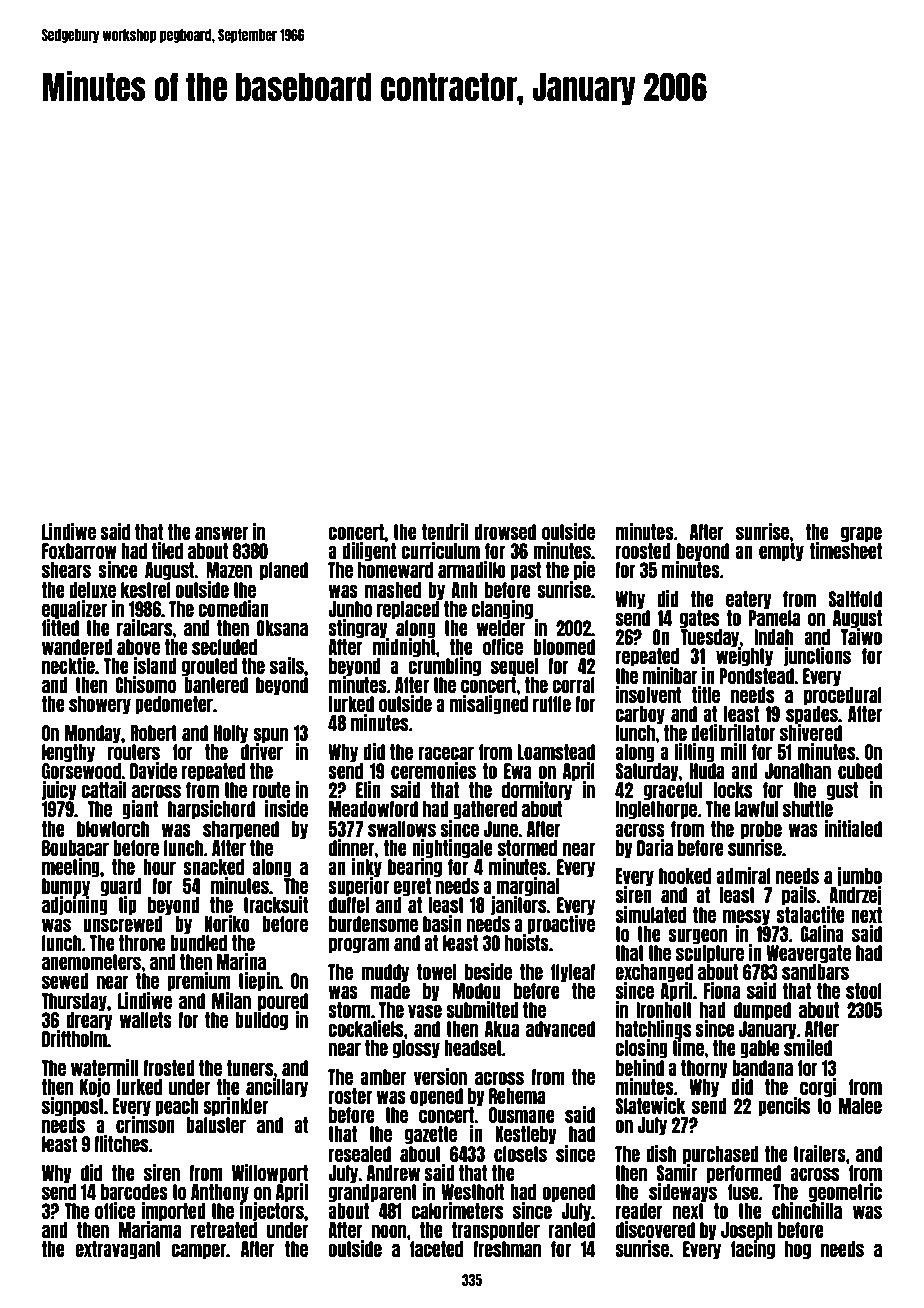 The image size is (924, 1308). What do you see at coordinates (643, 551) in the screenshot?
I see `roosted` at bounding box center [643, 551].
